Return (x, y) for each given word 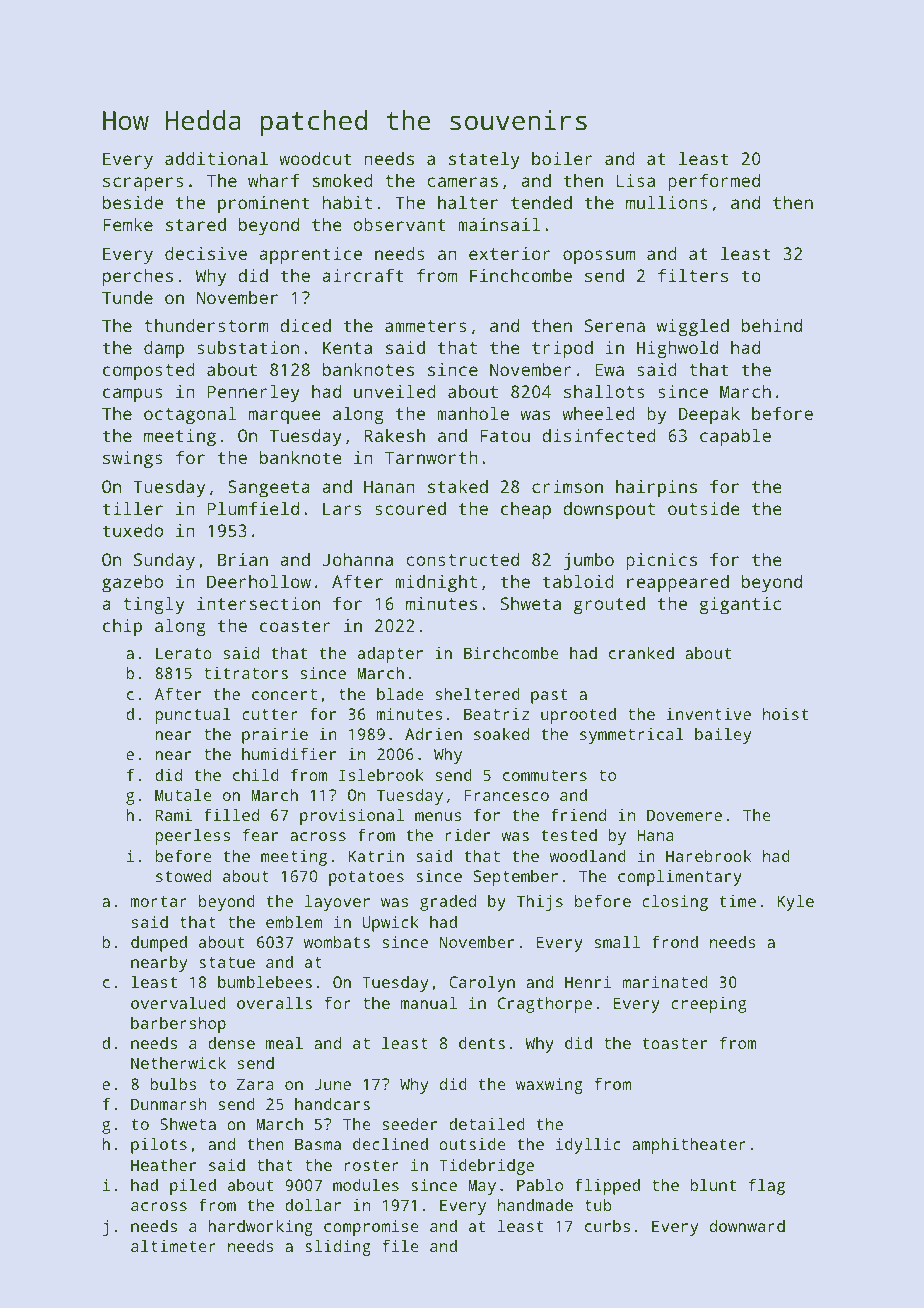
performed (714, 182)
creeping (708, 1005)
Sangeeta (269, 488)
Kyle (796, 903)
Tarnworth (431, 457)
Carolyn (482, 984)
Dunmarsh (168, 1104)
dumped (159, 944)
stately (484, 160)
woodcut (315, 158)
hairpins (656, 488)
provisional (352, 817)
